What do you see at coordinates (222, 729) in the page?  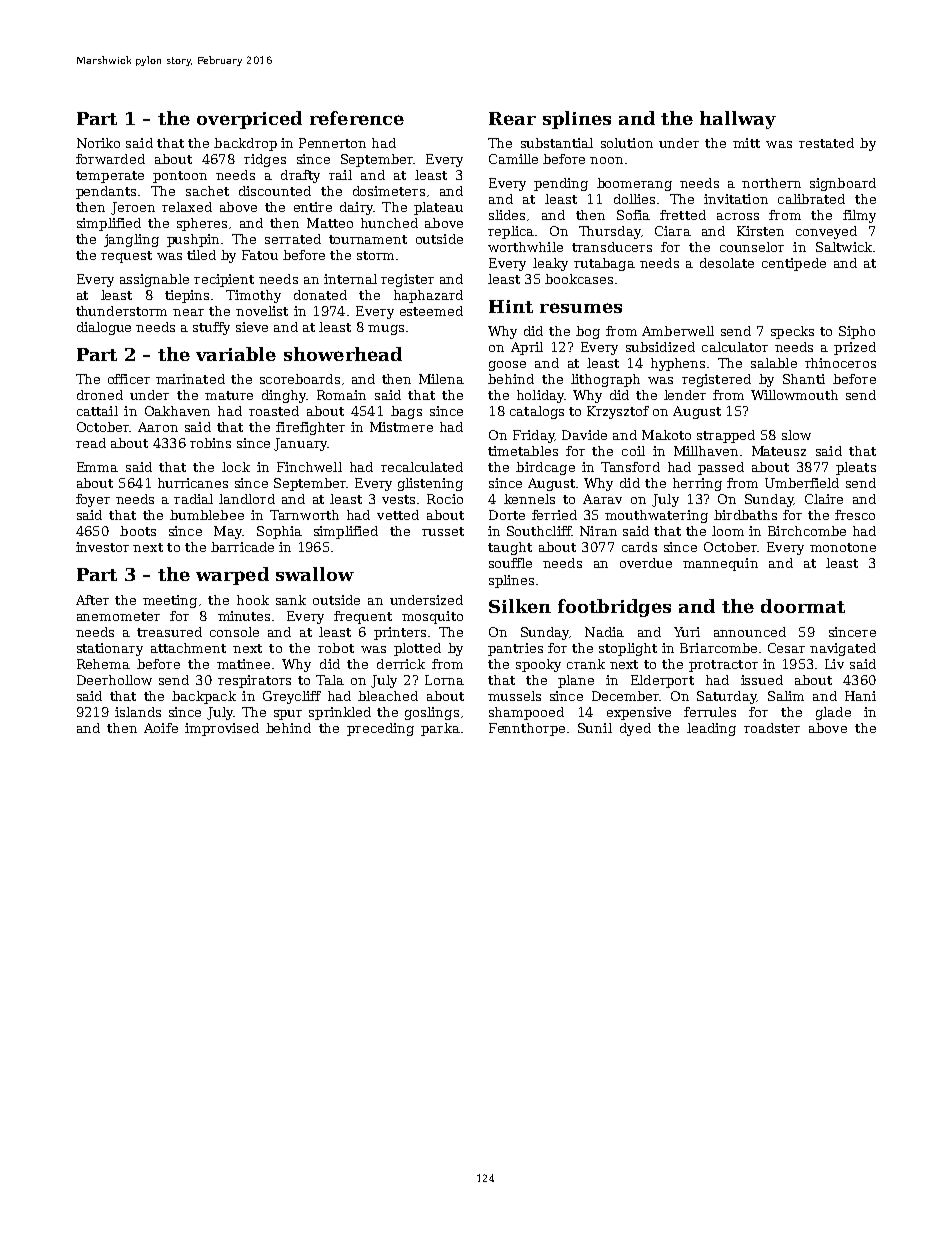 I see `improvised` at bounding box center [222, 729].
